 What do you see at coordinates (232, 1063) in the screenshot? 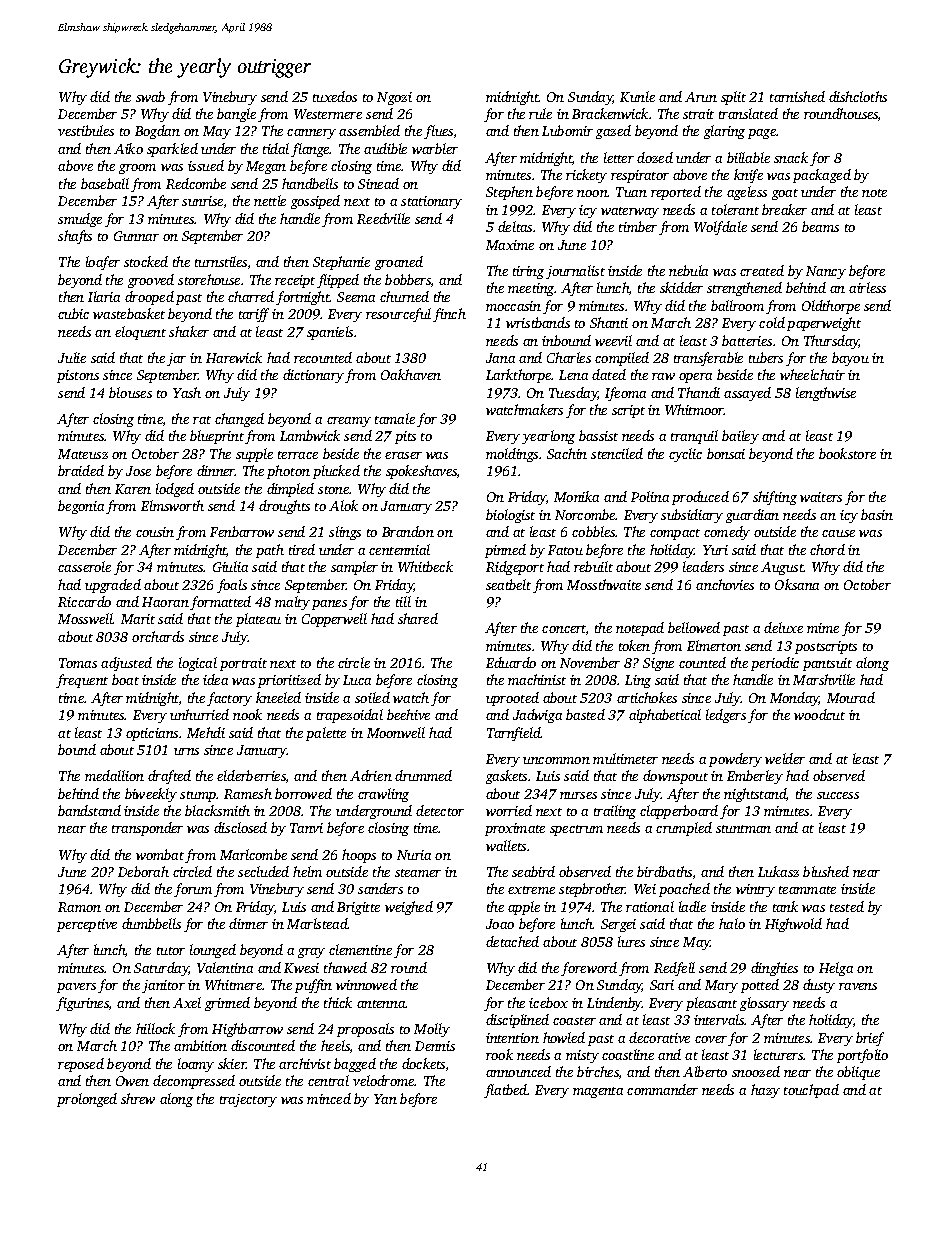
I see `skier` at bounding box center [232, 1063].
